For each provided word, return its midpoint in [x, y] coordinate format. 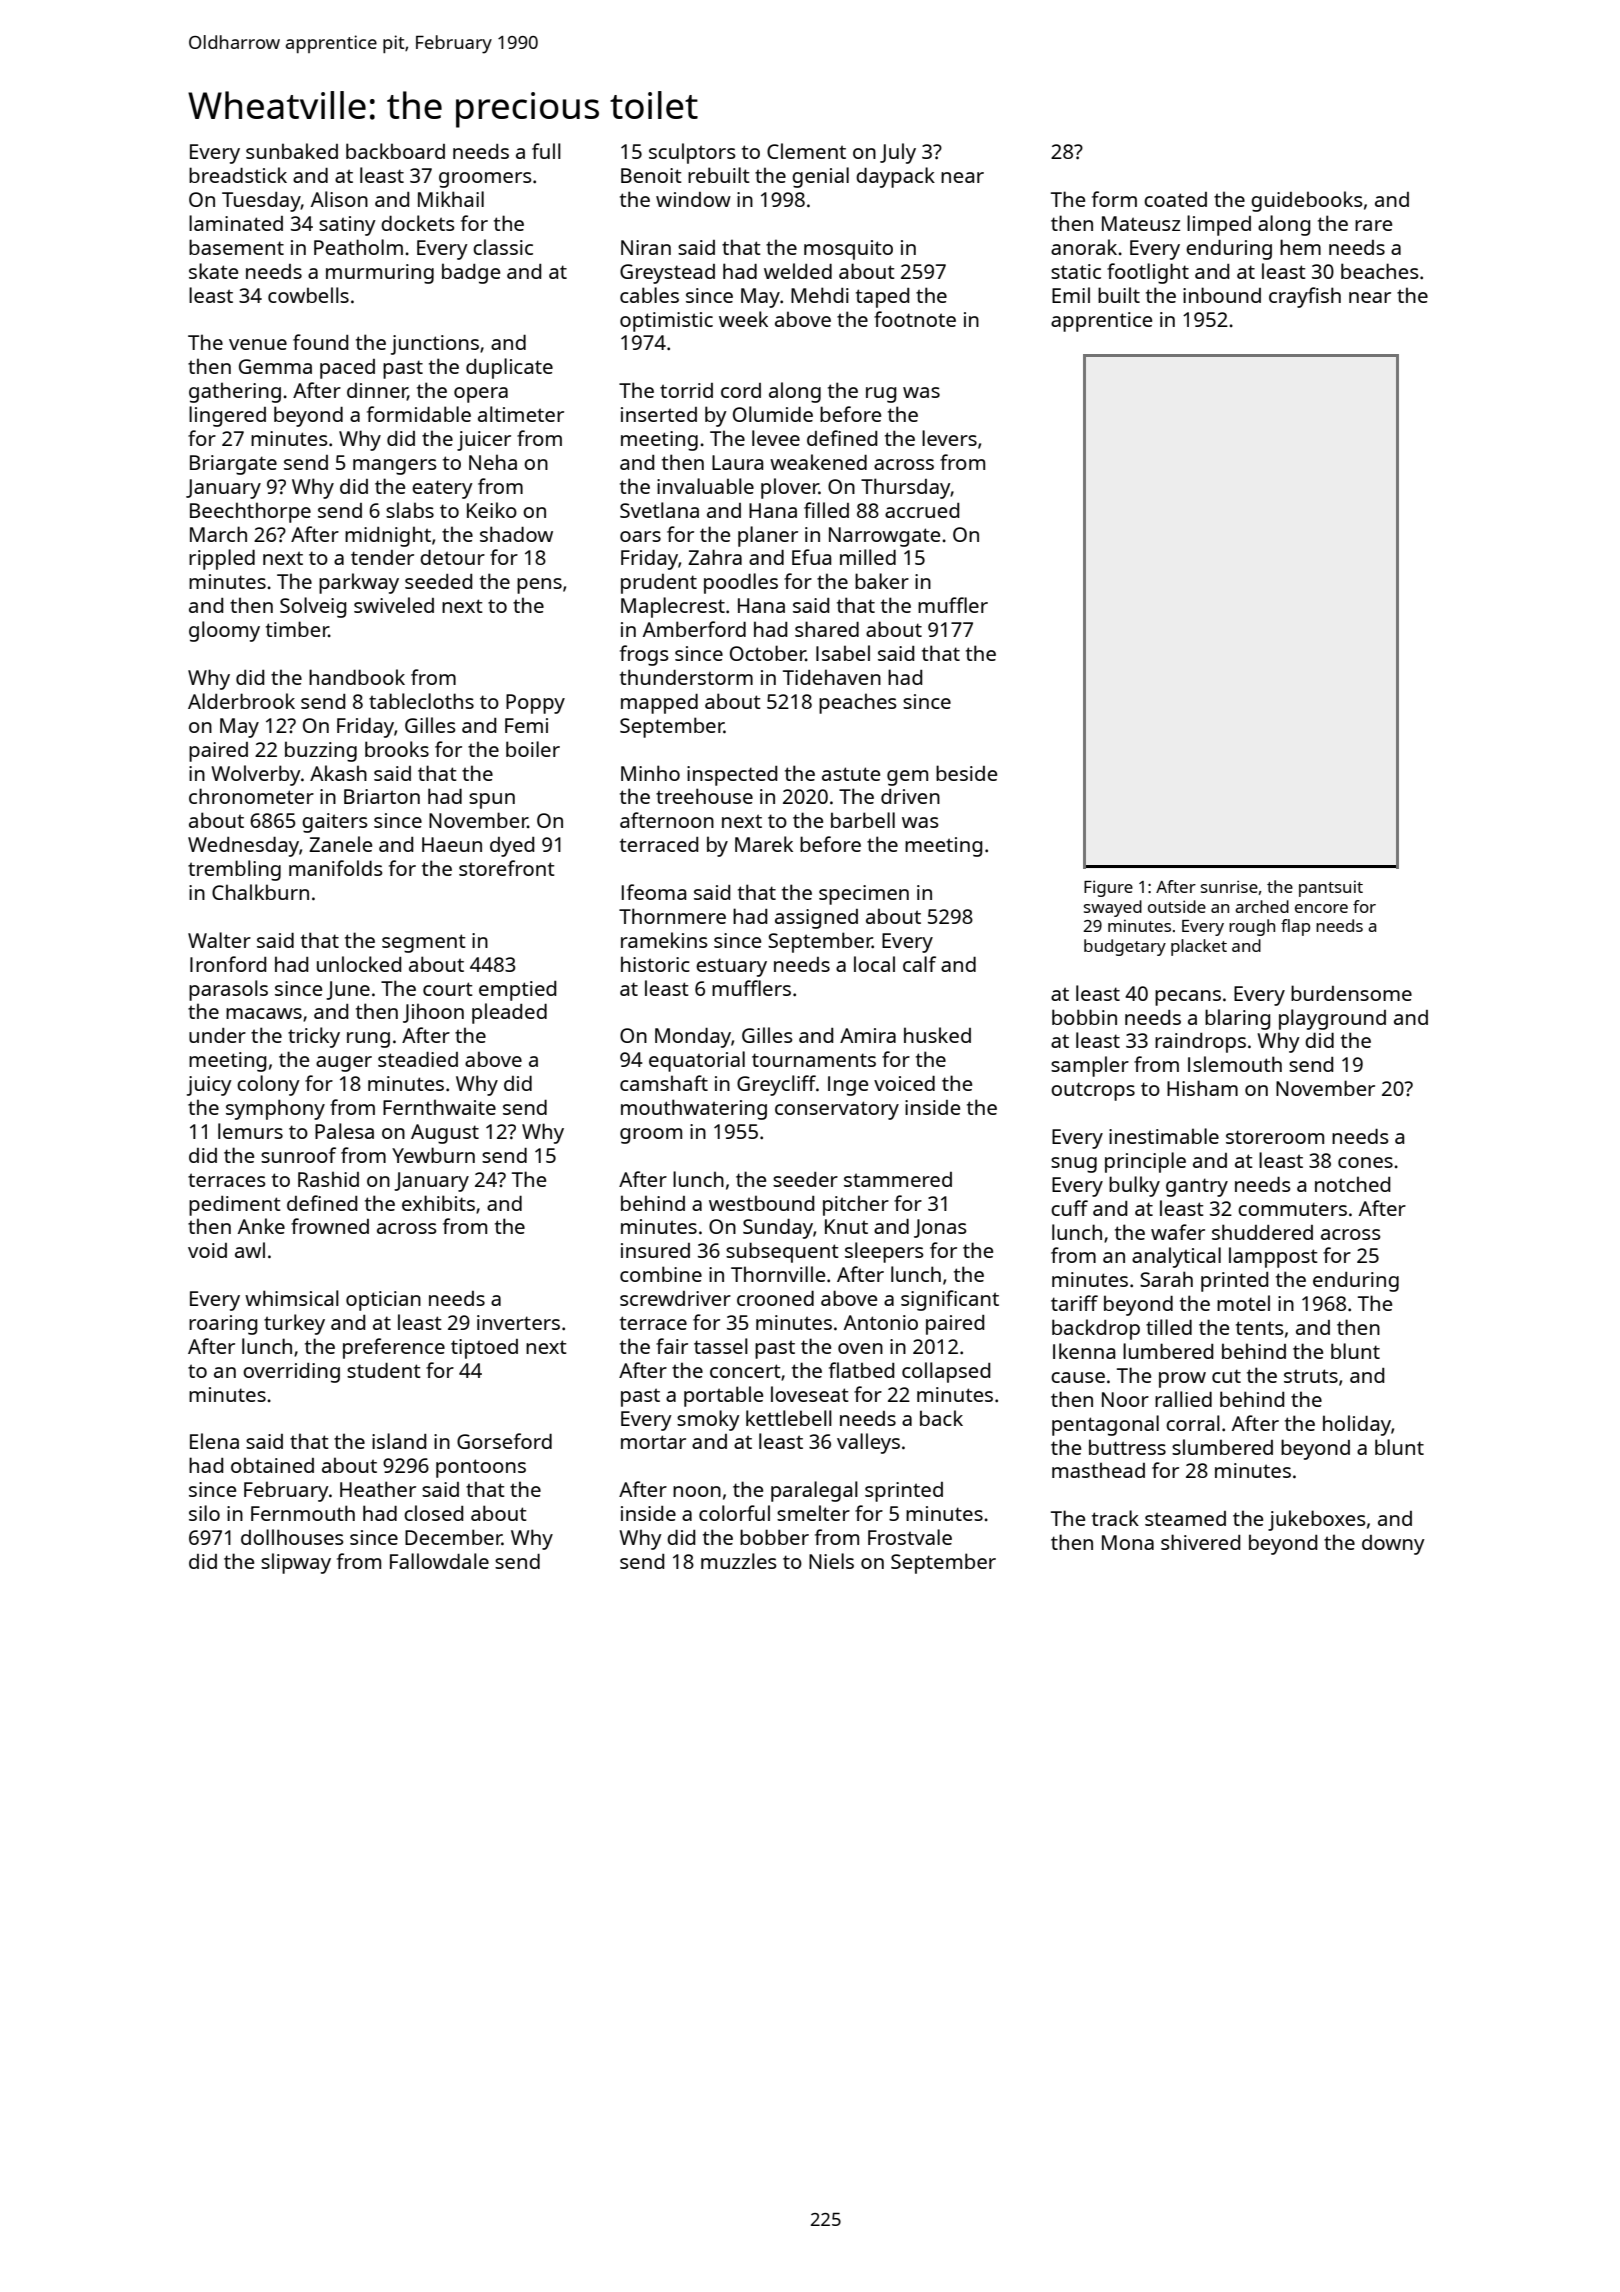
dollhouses [292, 1537]
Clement [806, 151]
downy [1393, 1545]
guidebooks [1306, 201]
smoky [708, 1420]
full [546, 151]
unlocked [359, 964]
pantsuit [1331, 888]
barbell [863, 820]
